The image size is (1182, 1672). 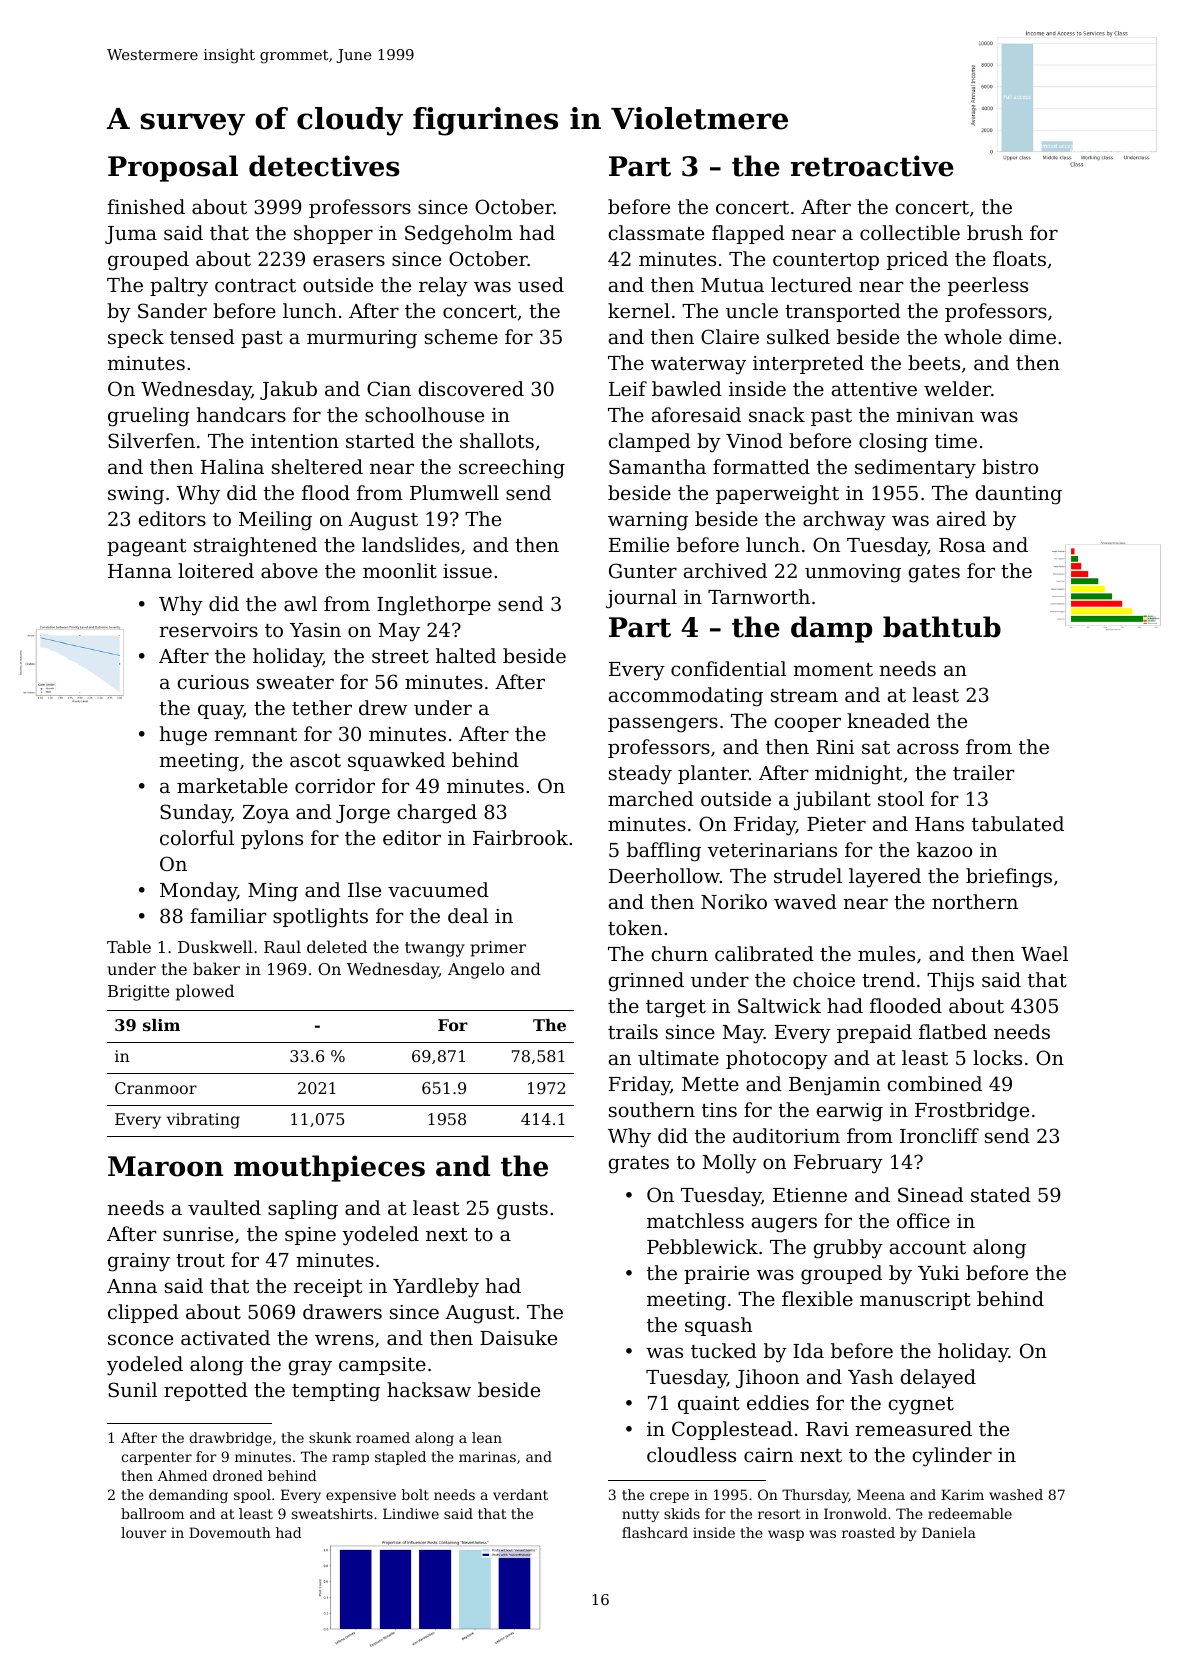 I want to click on welder, so click(x=957, y=388).
